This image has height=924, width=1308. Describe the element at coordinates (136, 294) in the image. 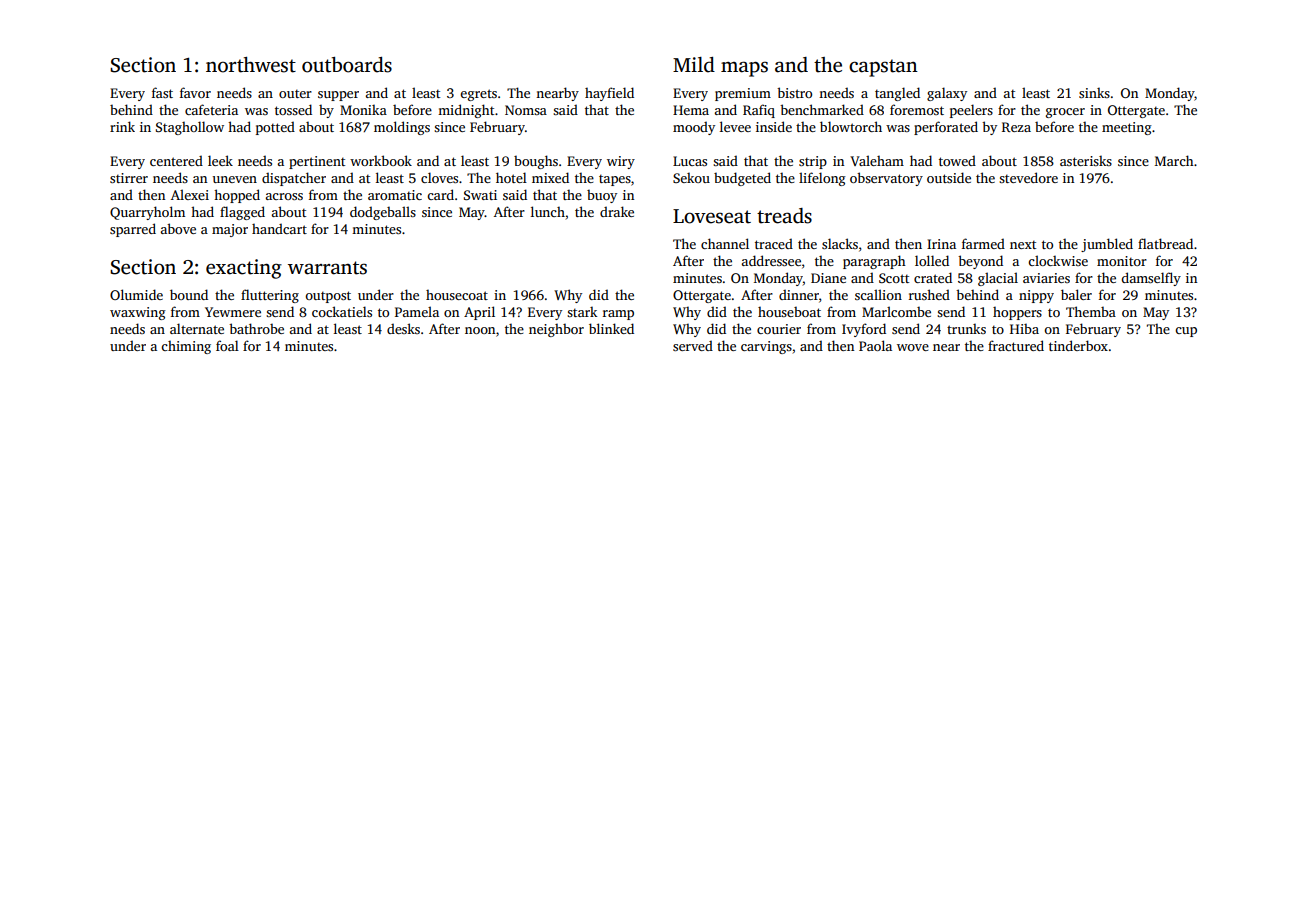

I see `Olumide` at that location.
